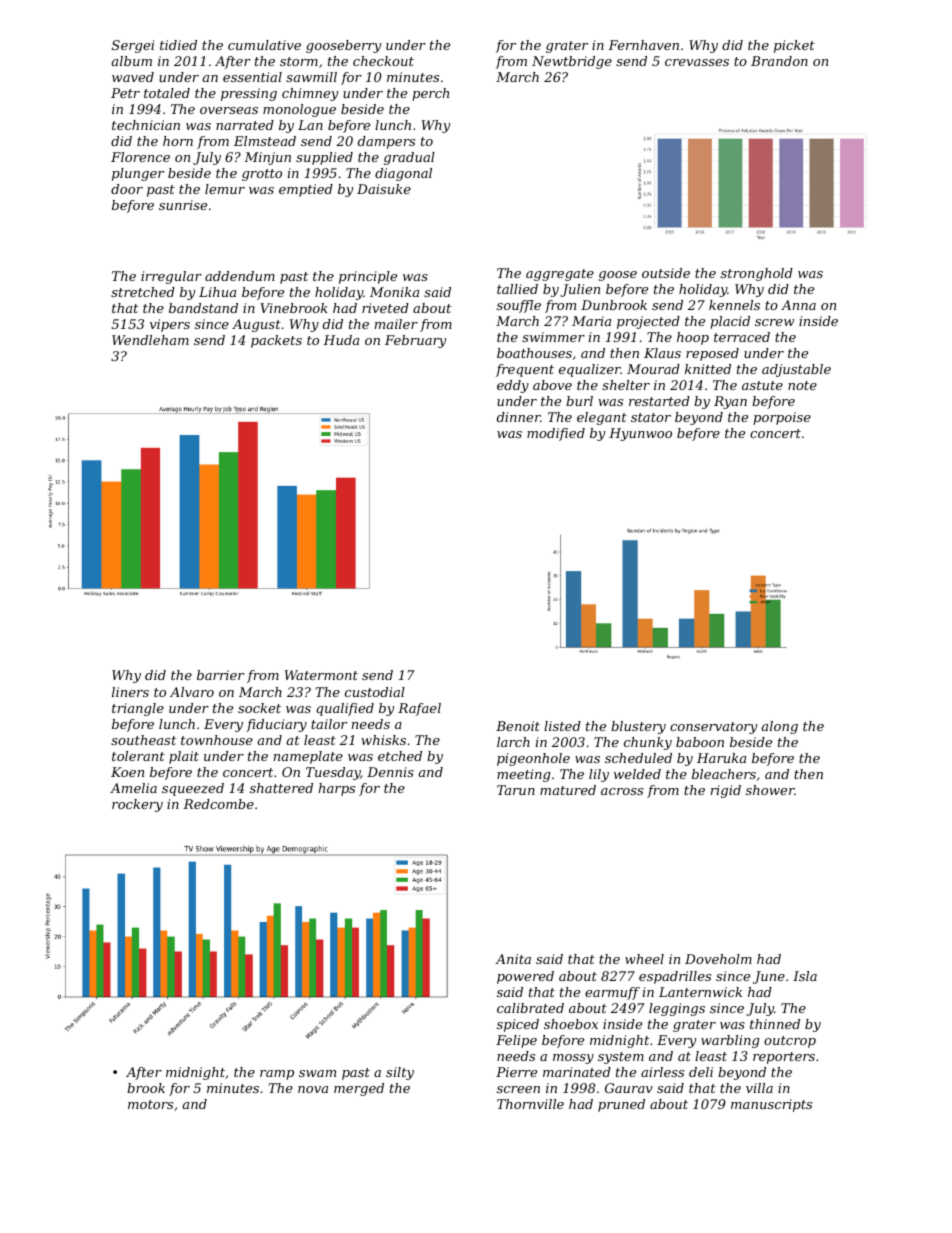  What do you see at coordinates (430, 94) in the page?
I see `perch` at bounding box center [430, 94].
